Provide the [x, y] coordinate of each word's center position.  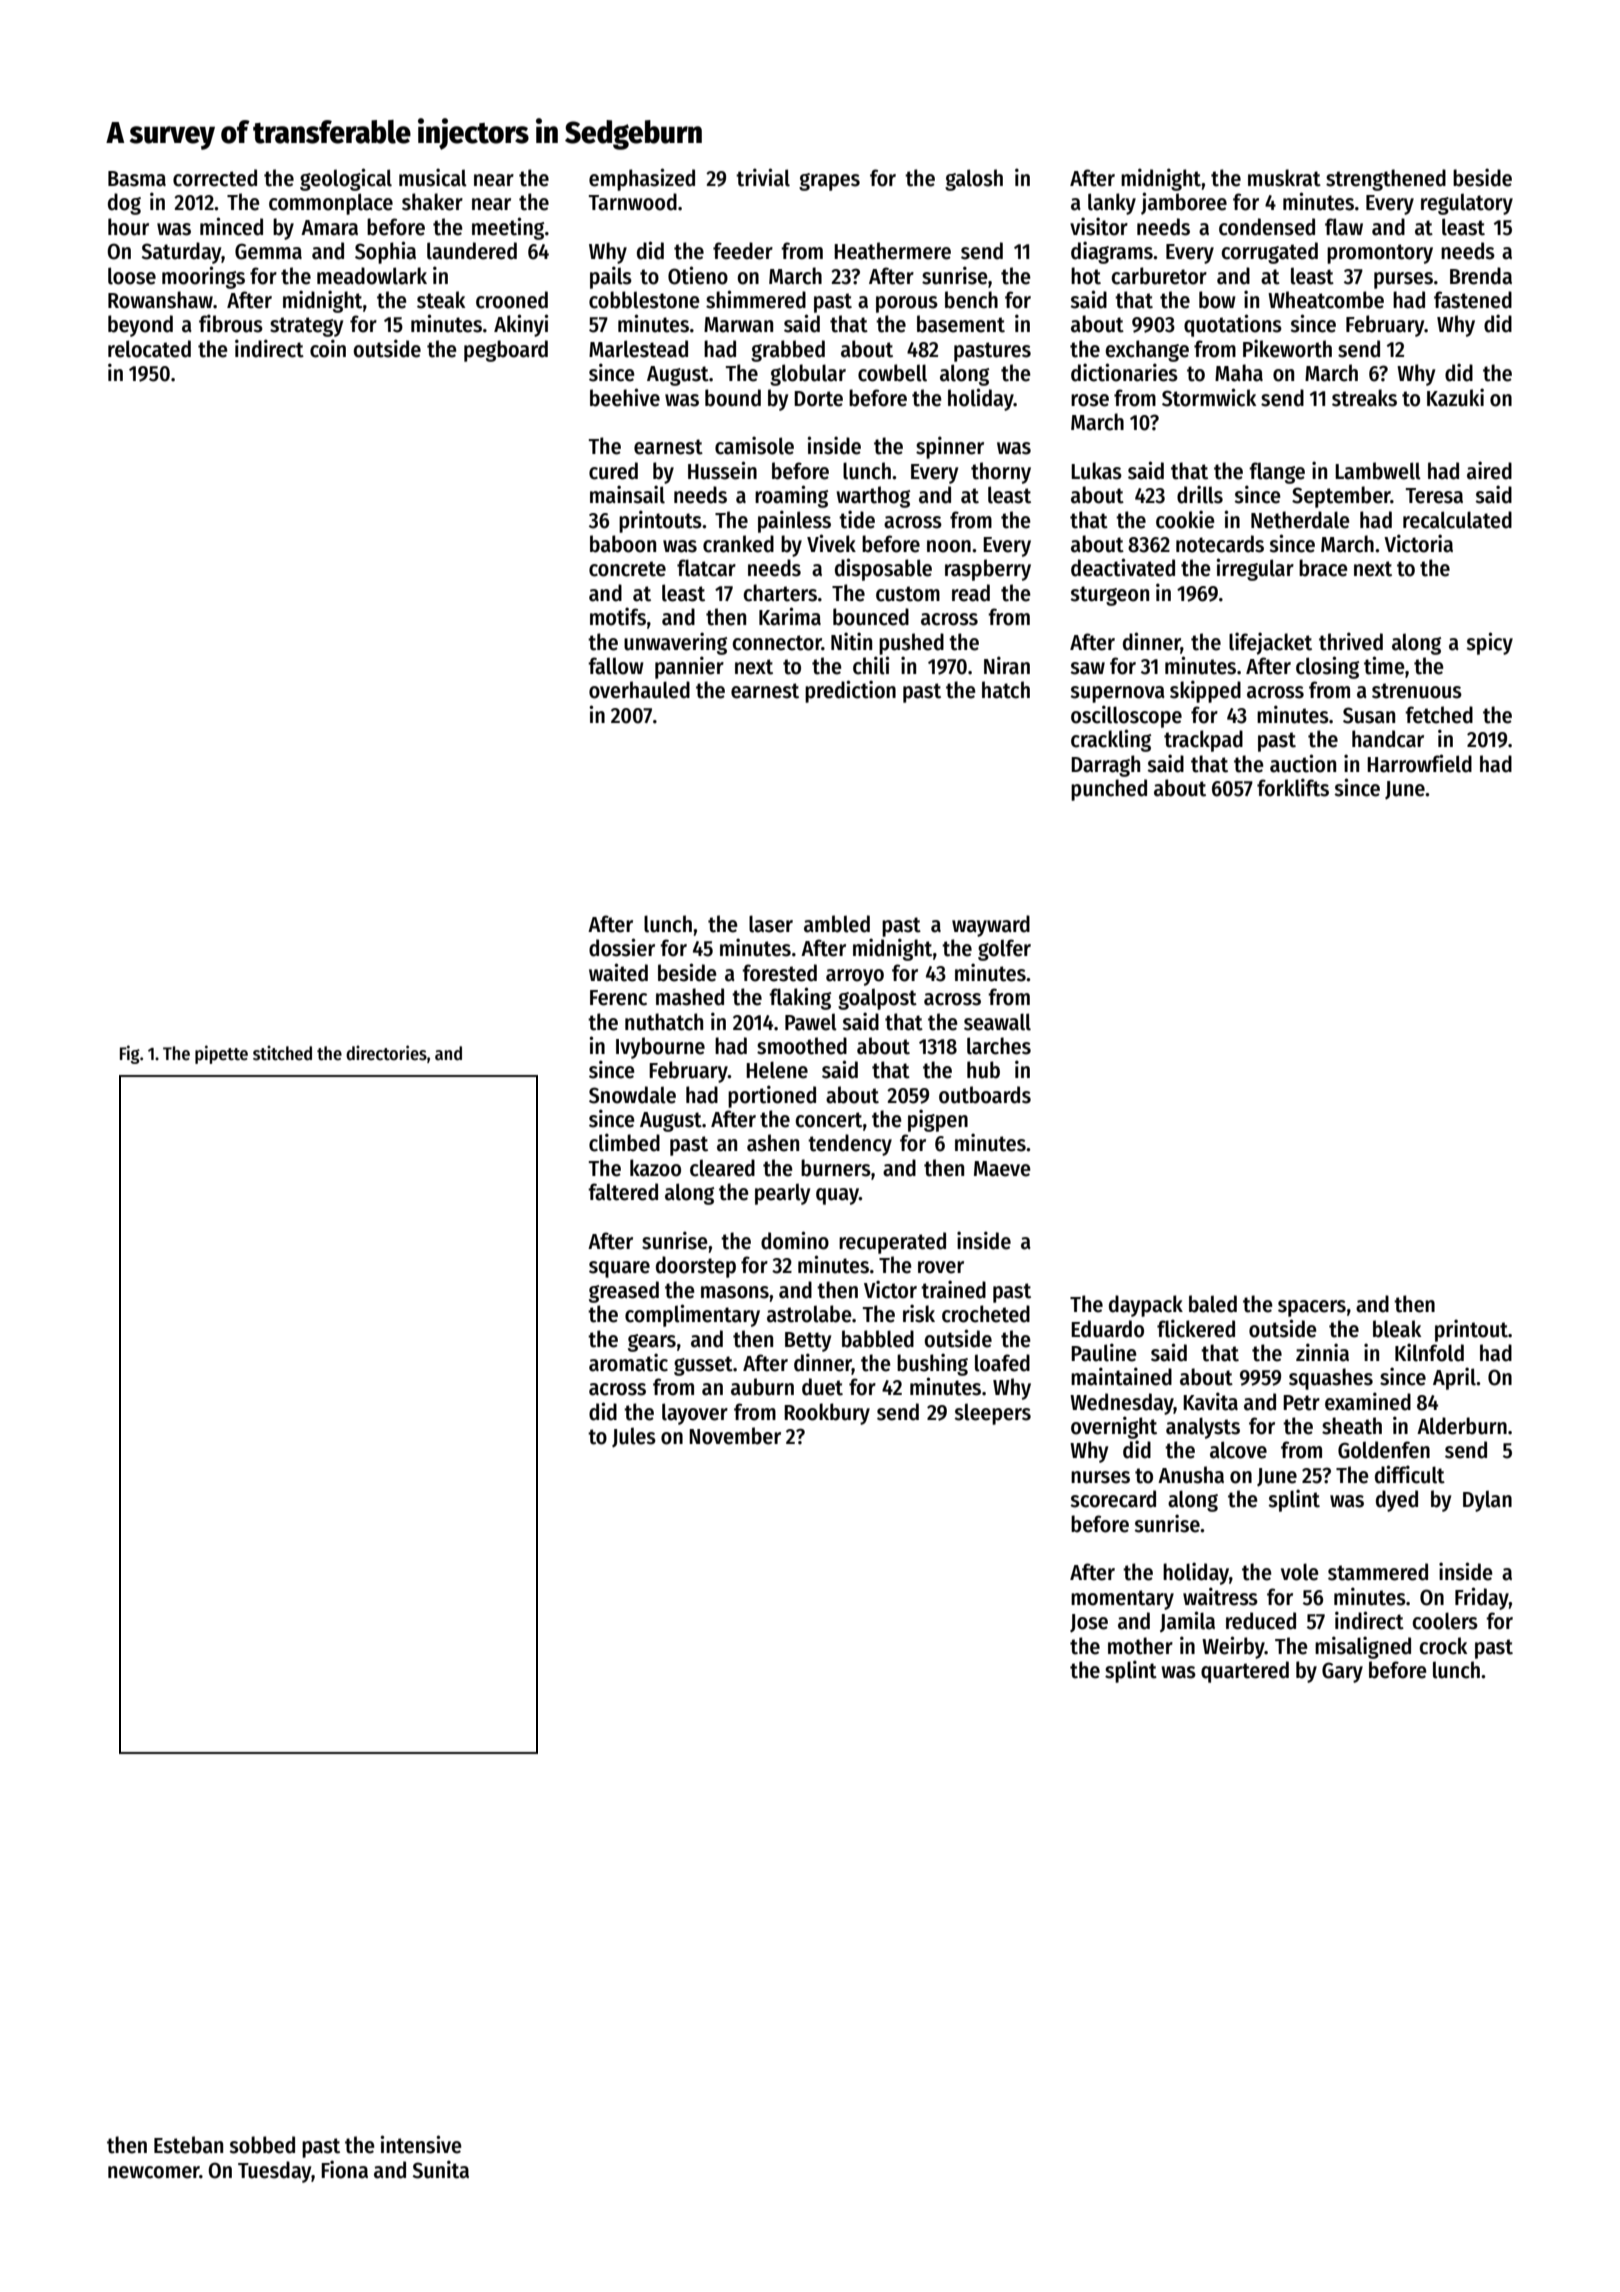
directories [386, 1053]
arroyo [855, 977]
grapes [829, 182]
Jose [1089, 1623]
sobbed [262, 2145]
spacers [1312, 1308]
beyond [140, 326]
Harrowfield [1419, 763]
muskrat [1284, 178]
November [735, 1436]
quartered [1245, 1672]
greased [624, 1292]
